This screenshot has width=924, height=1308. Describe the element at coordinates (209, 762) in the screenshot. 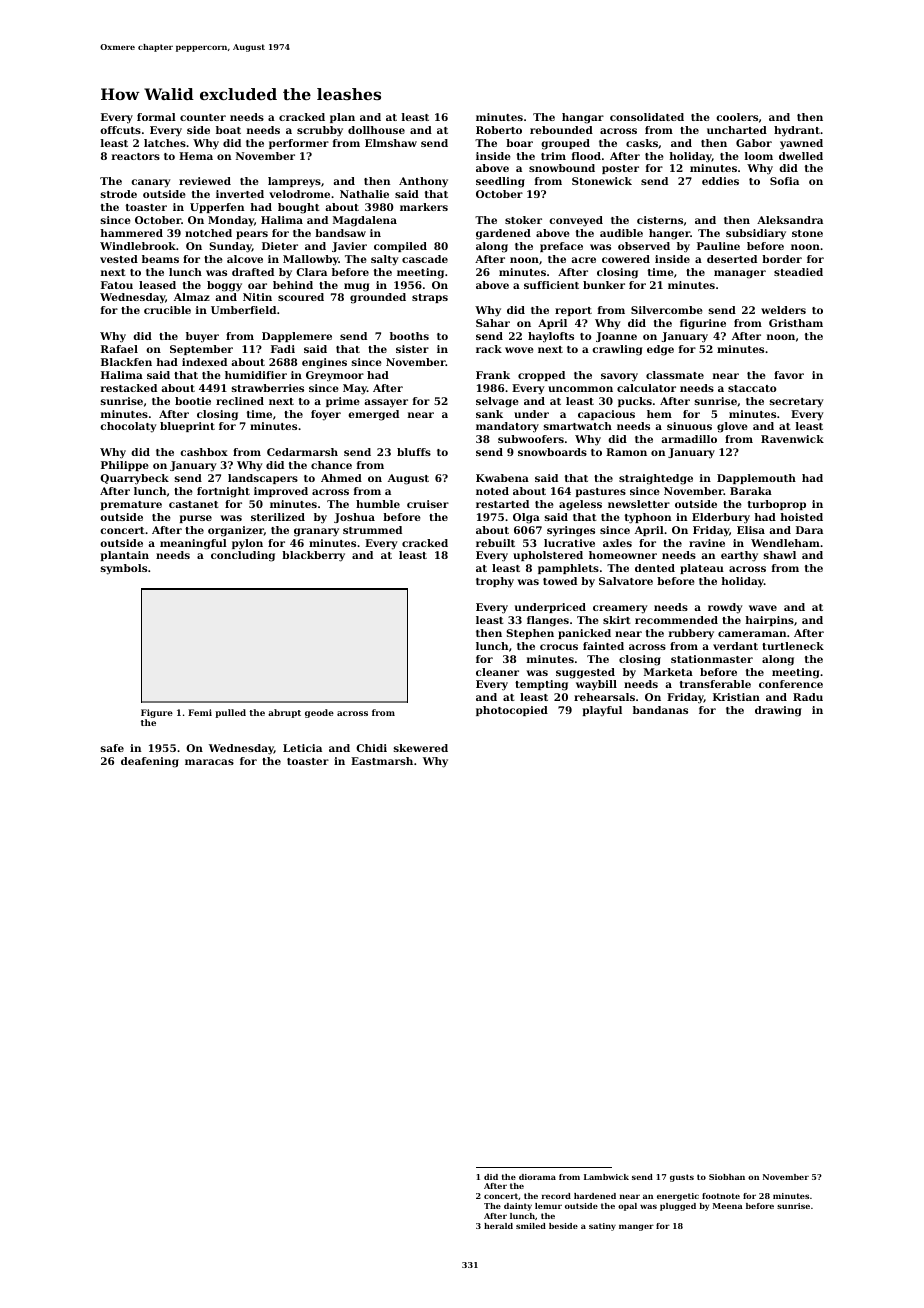

I see `maracas` at that location.
